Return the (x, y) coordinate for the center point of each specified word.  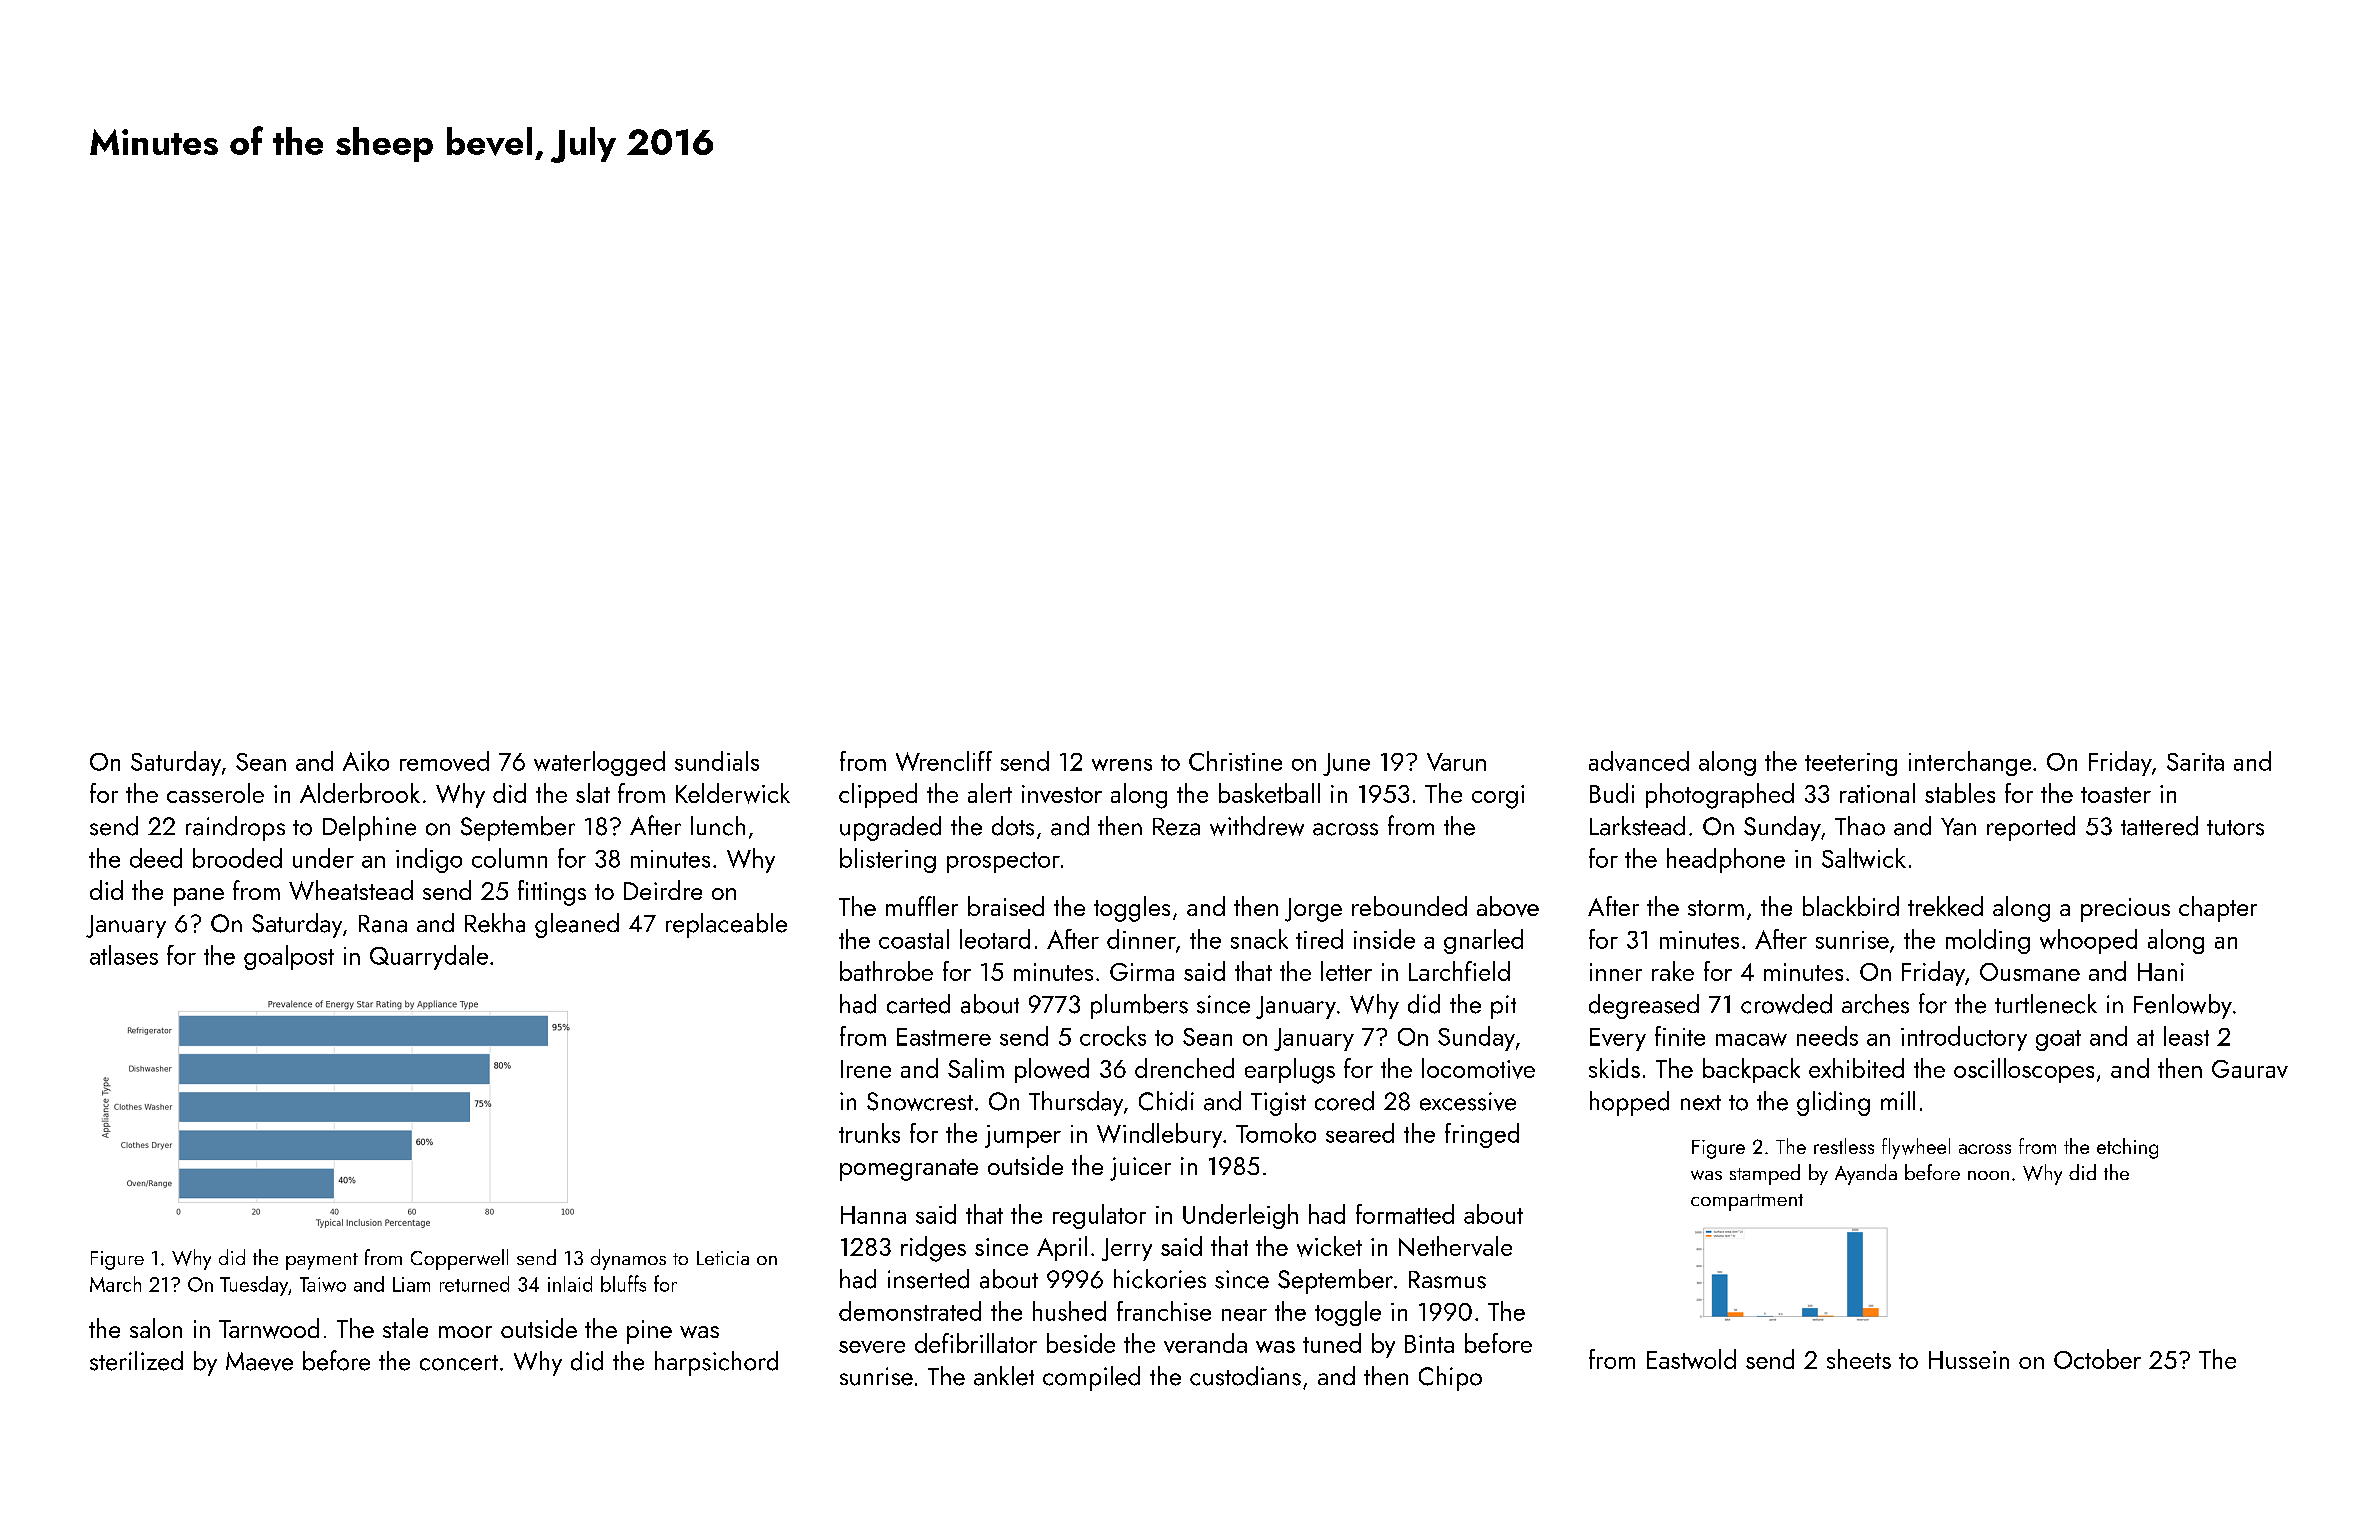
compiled (1091, 1378)
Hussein (1969, 1360)
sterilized (136, 1361)
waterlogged (599, 763)
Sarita (2195, 762)
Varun (1456, 762)
